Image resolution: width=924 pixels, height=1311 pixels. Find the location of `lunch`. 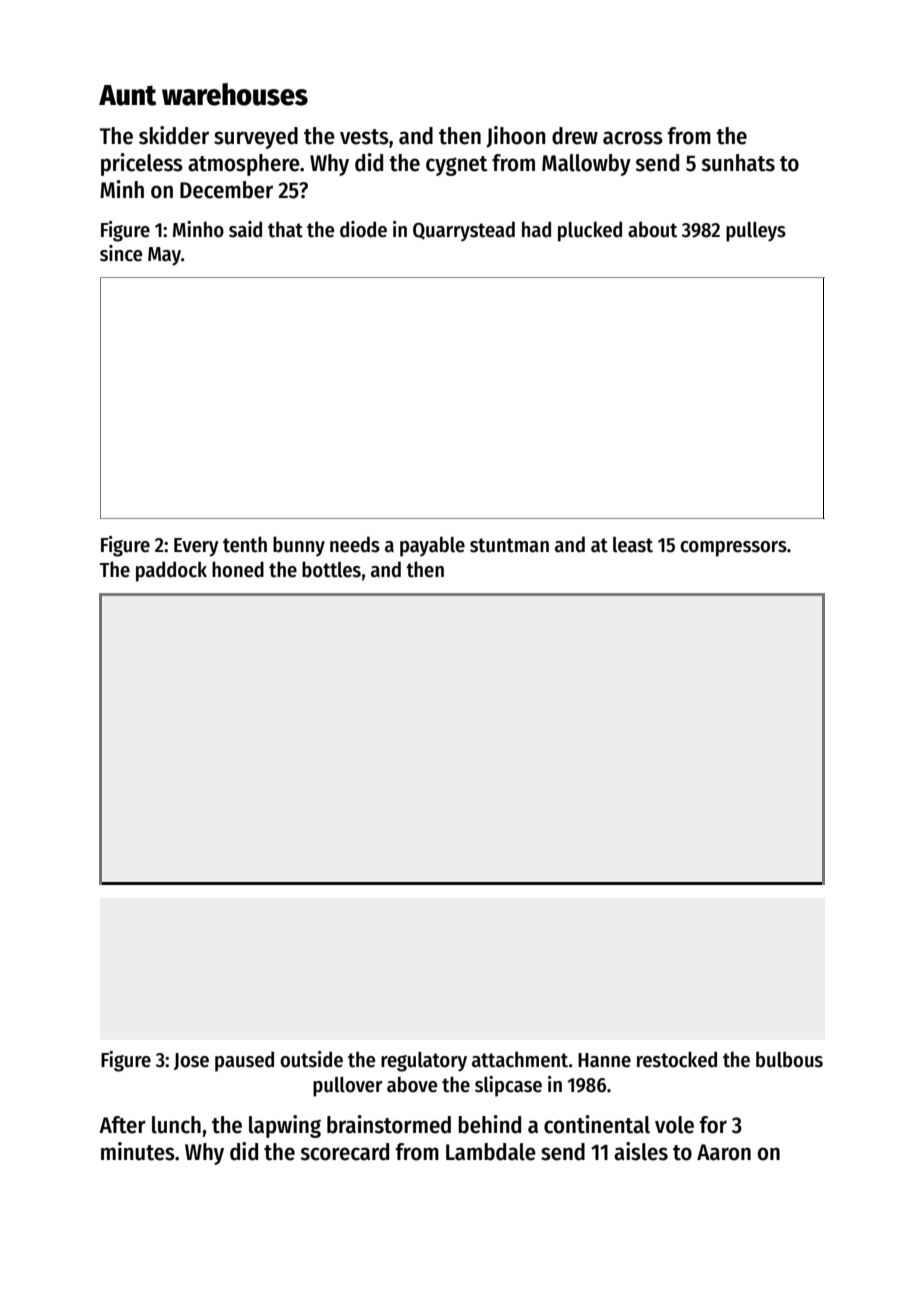

lunch is located at coordinates (176, 1125).
